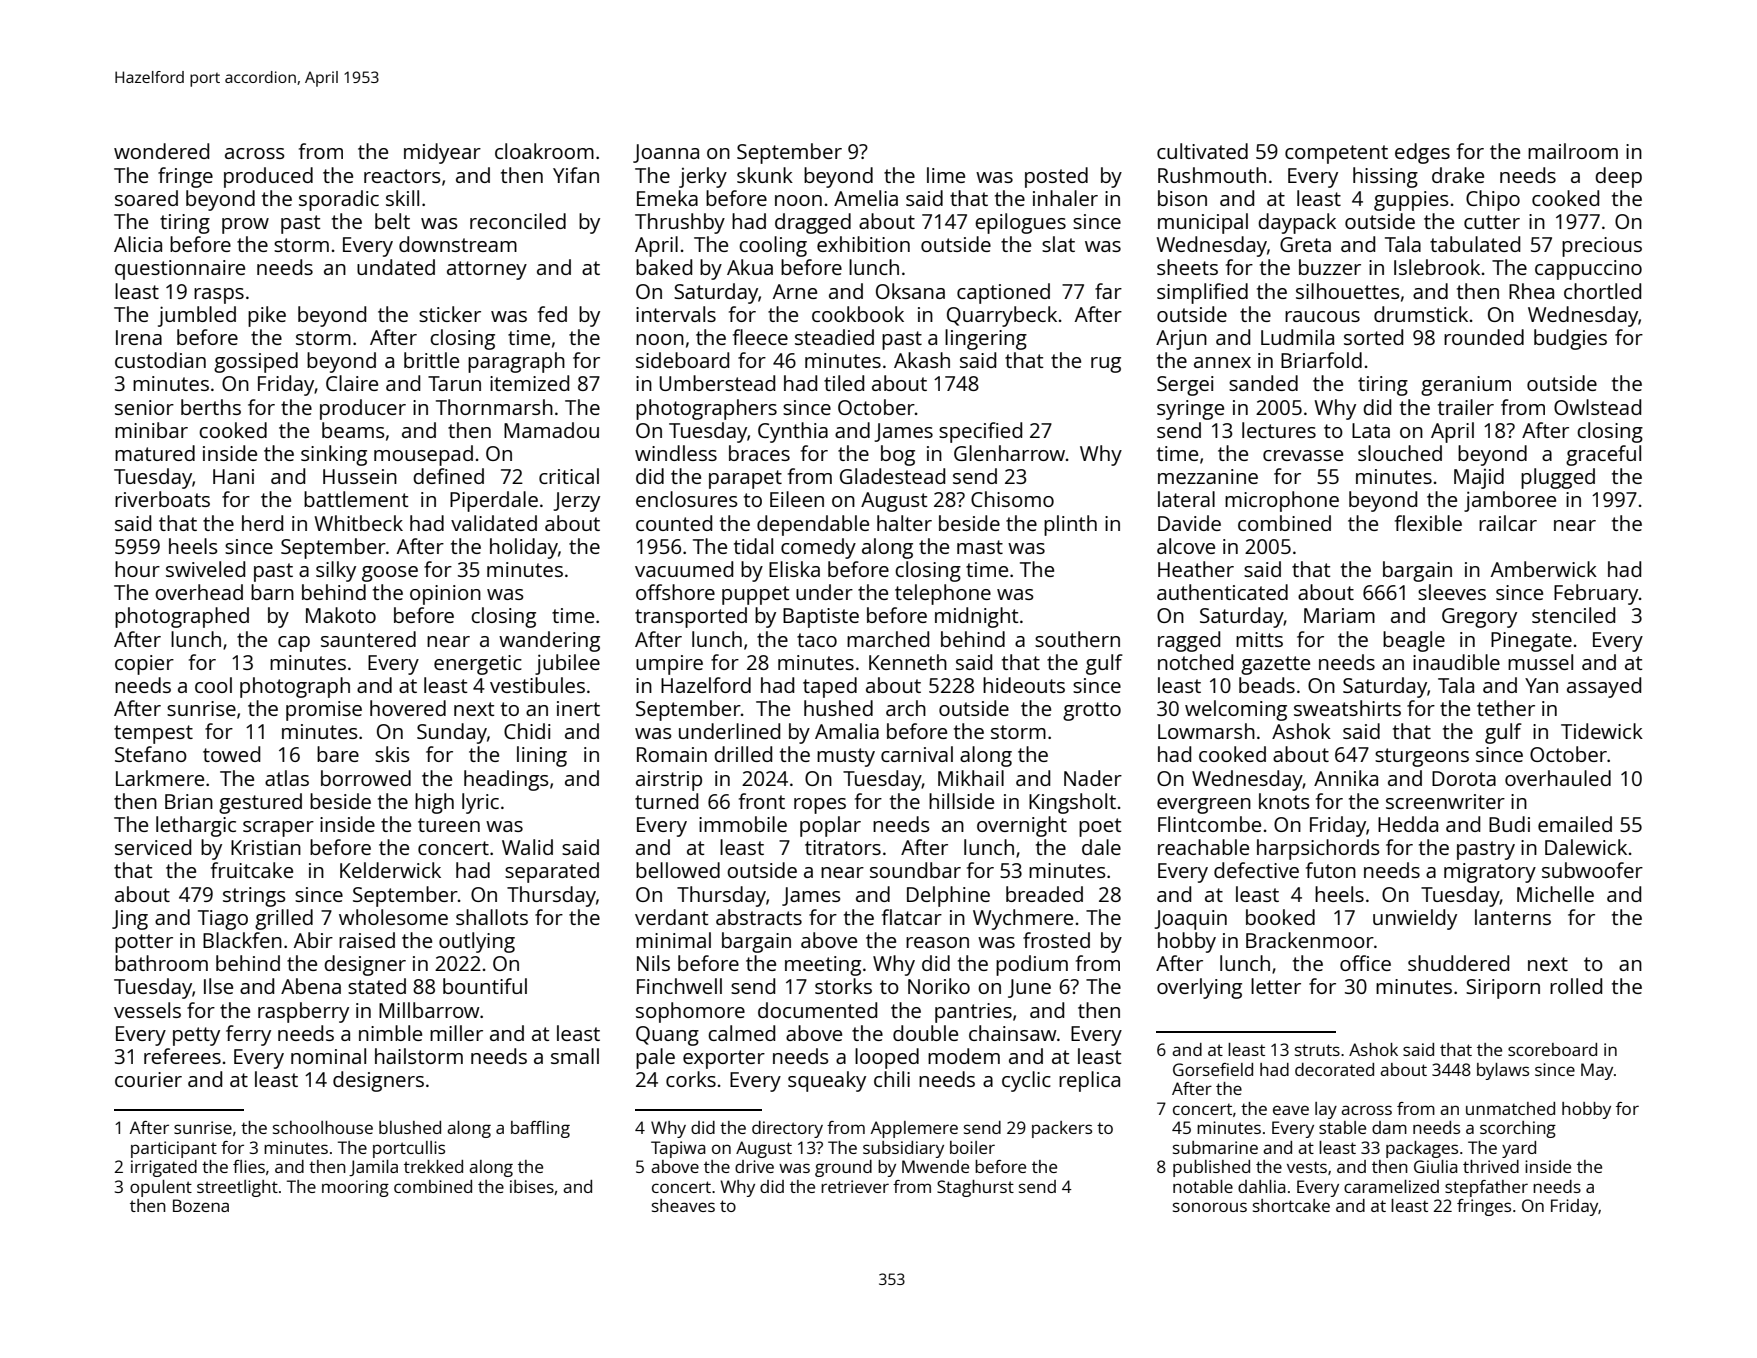 The image size is (1757, 1358). Describe the element at coordinates (161, 151) in the screenshot. I see `wondered` at that location.
